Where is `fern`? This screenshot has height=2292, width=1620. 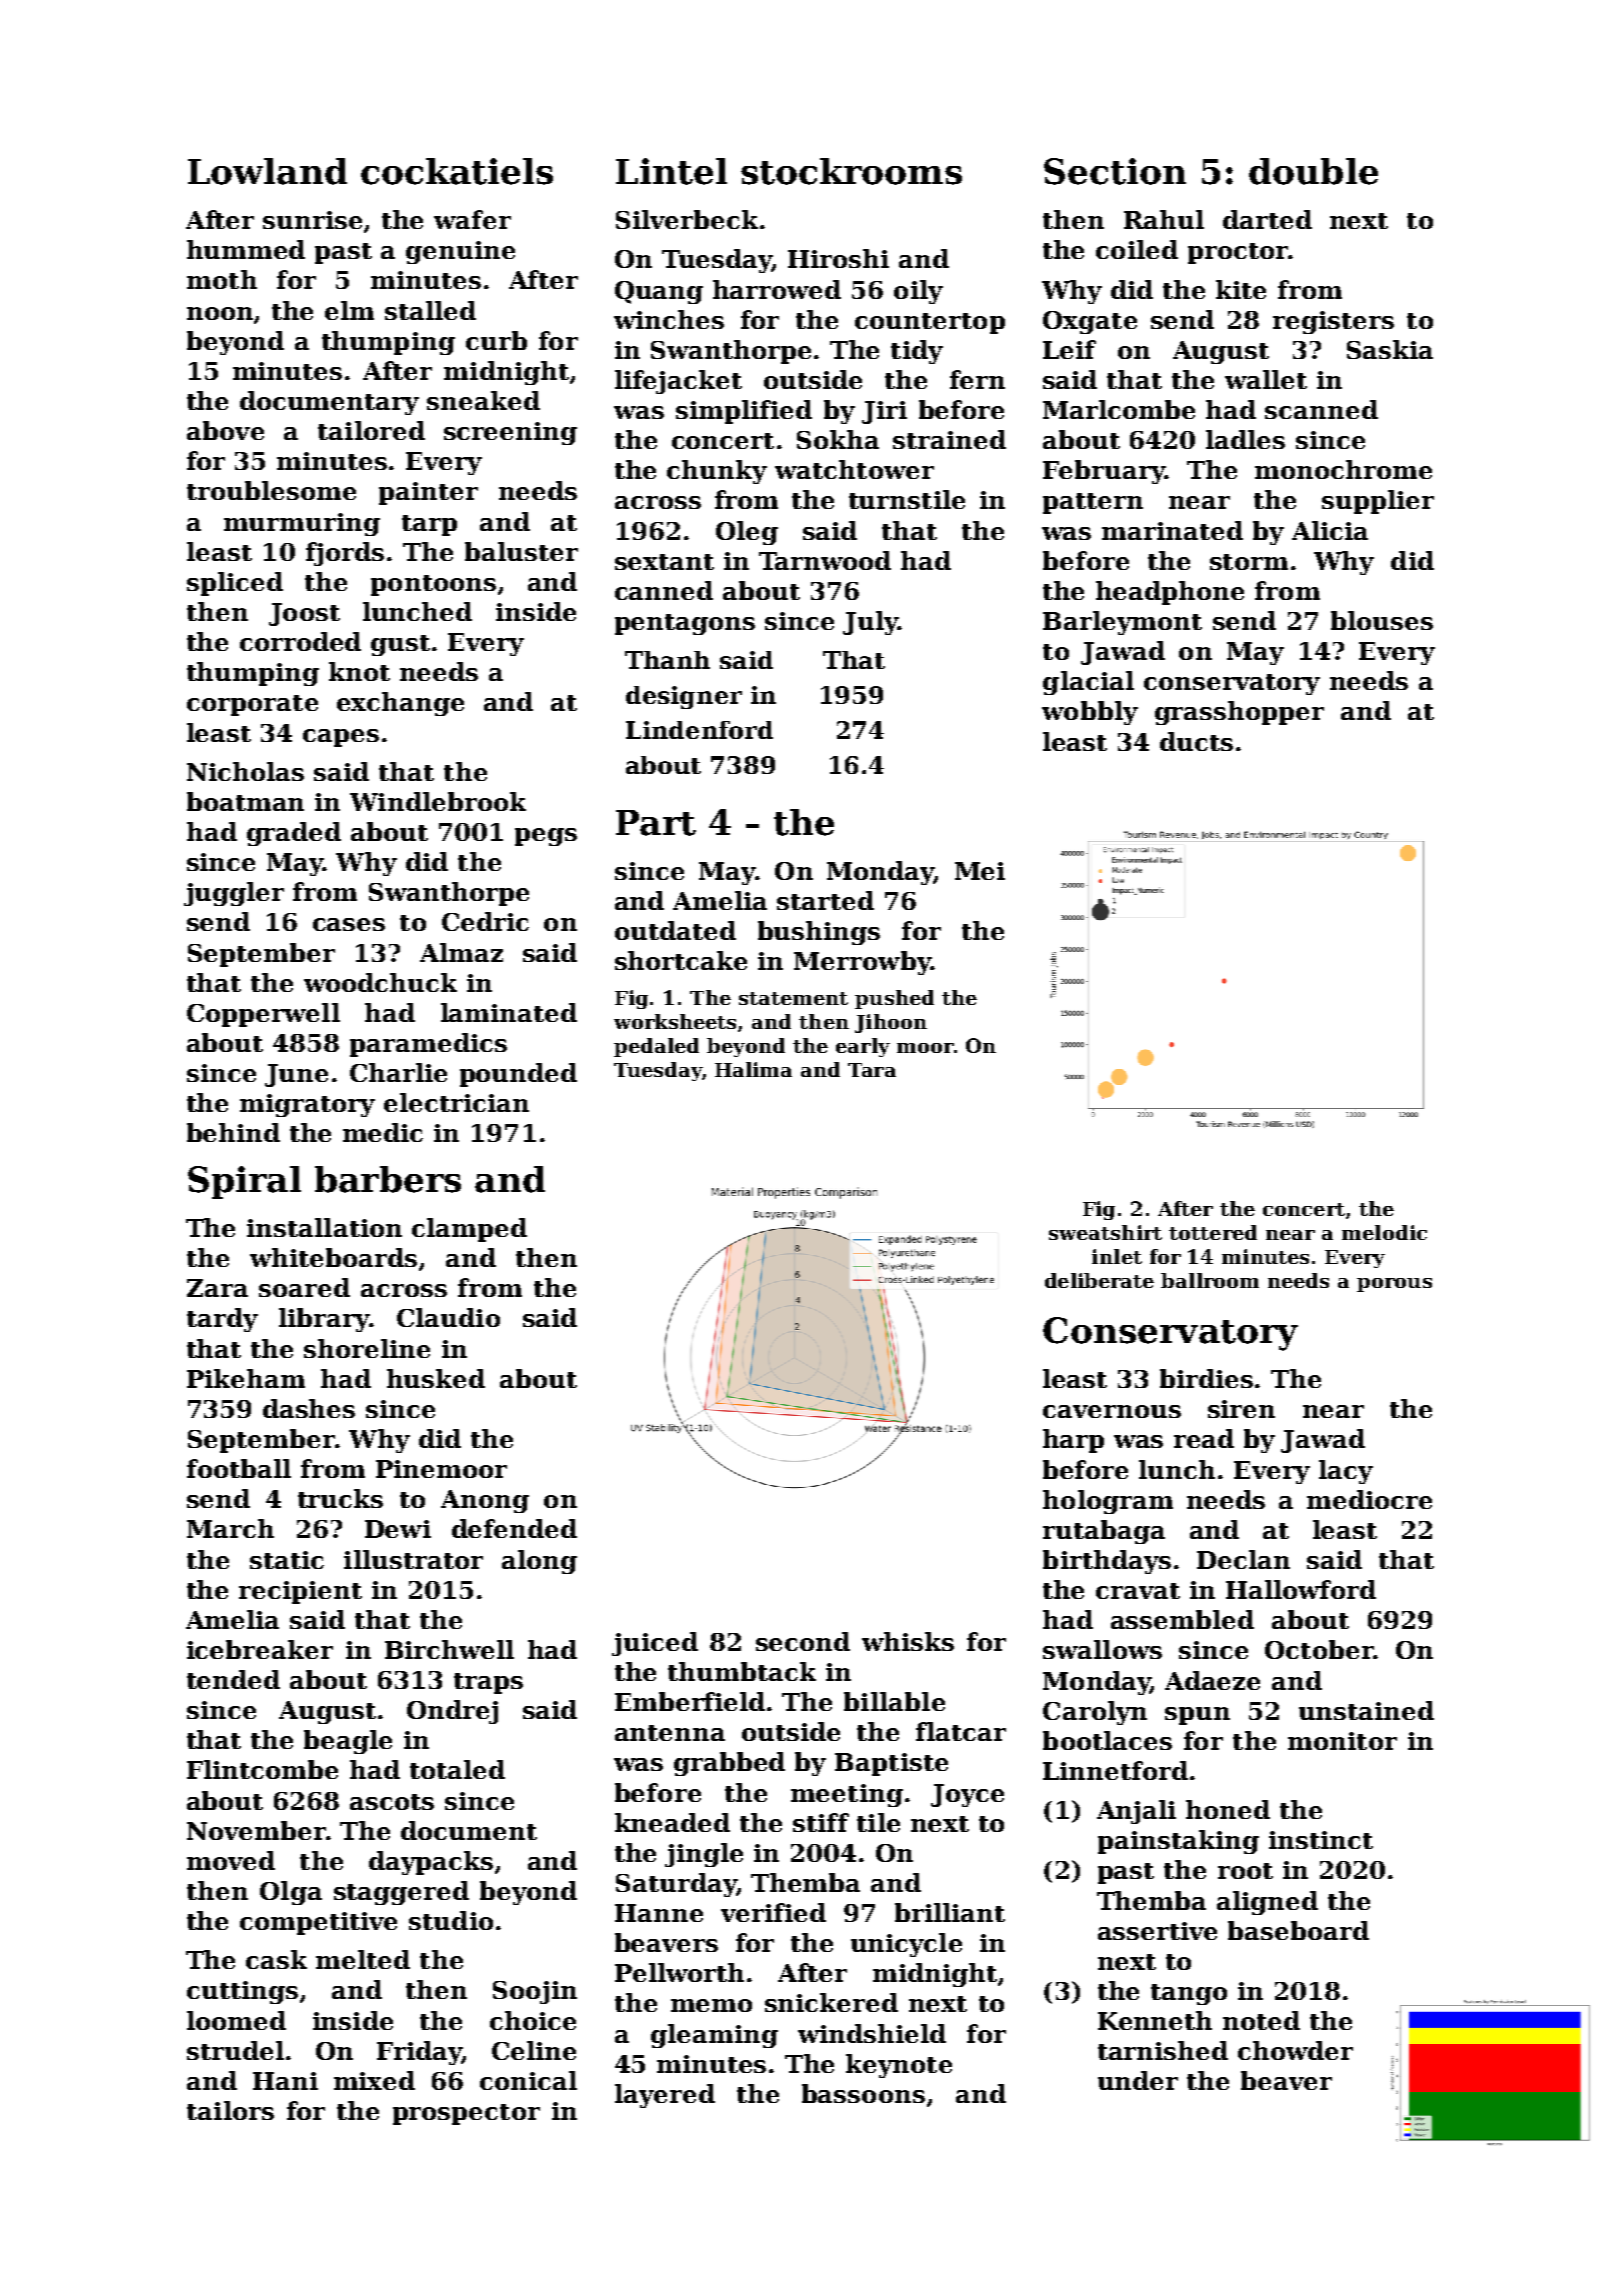 fern is located at coordinates (977, 379).
